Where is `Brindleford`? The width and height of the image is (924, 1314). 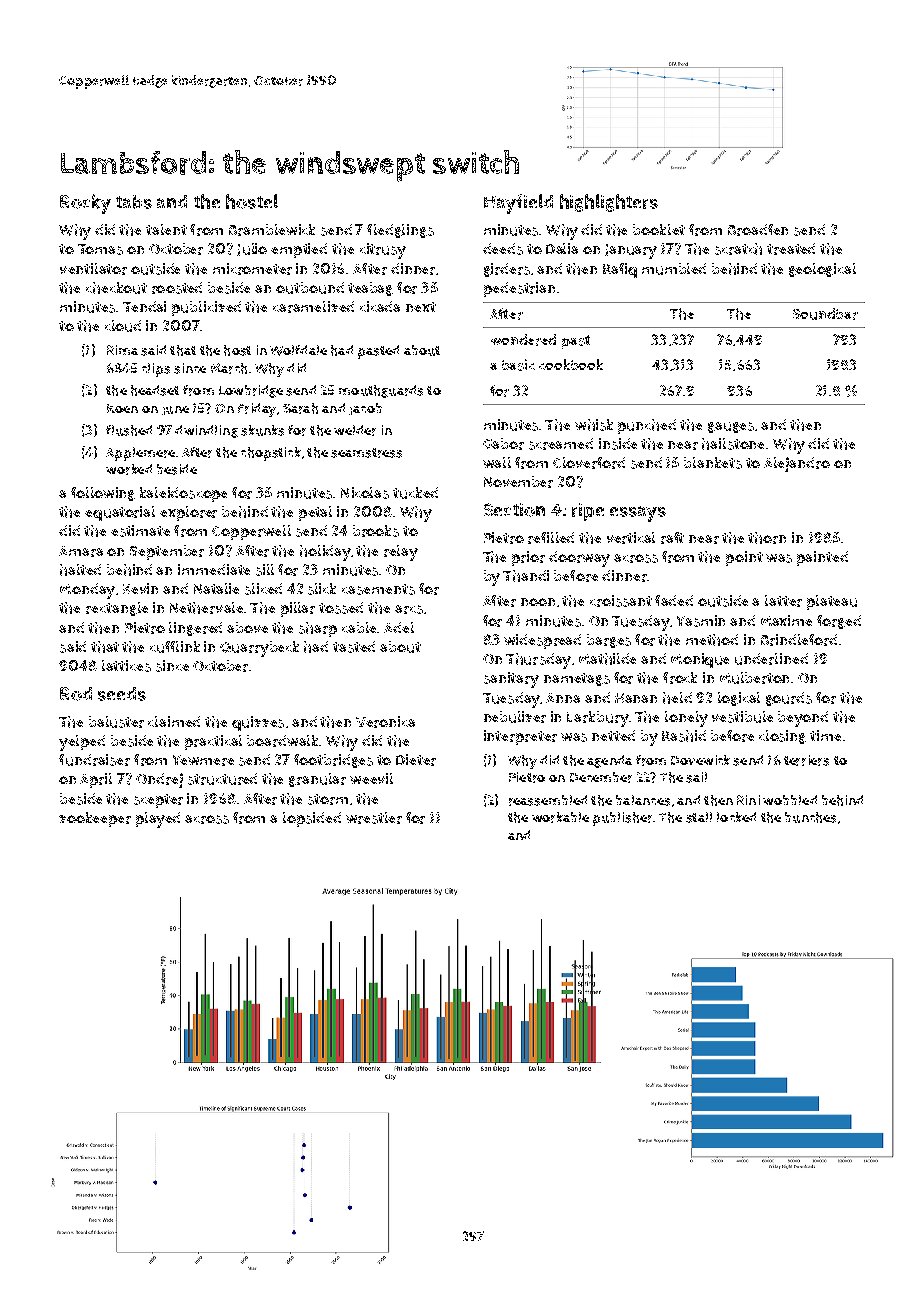
Brindleford is located at coordinates (799, 640).
